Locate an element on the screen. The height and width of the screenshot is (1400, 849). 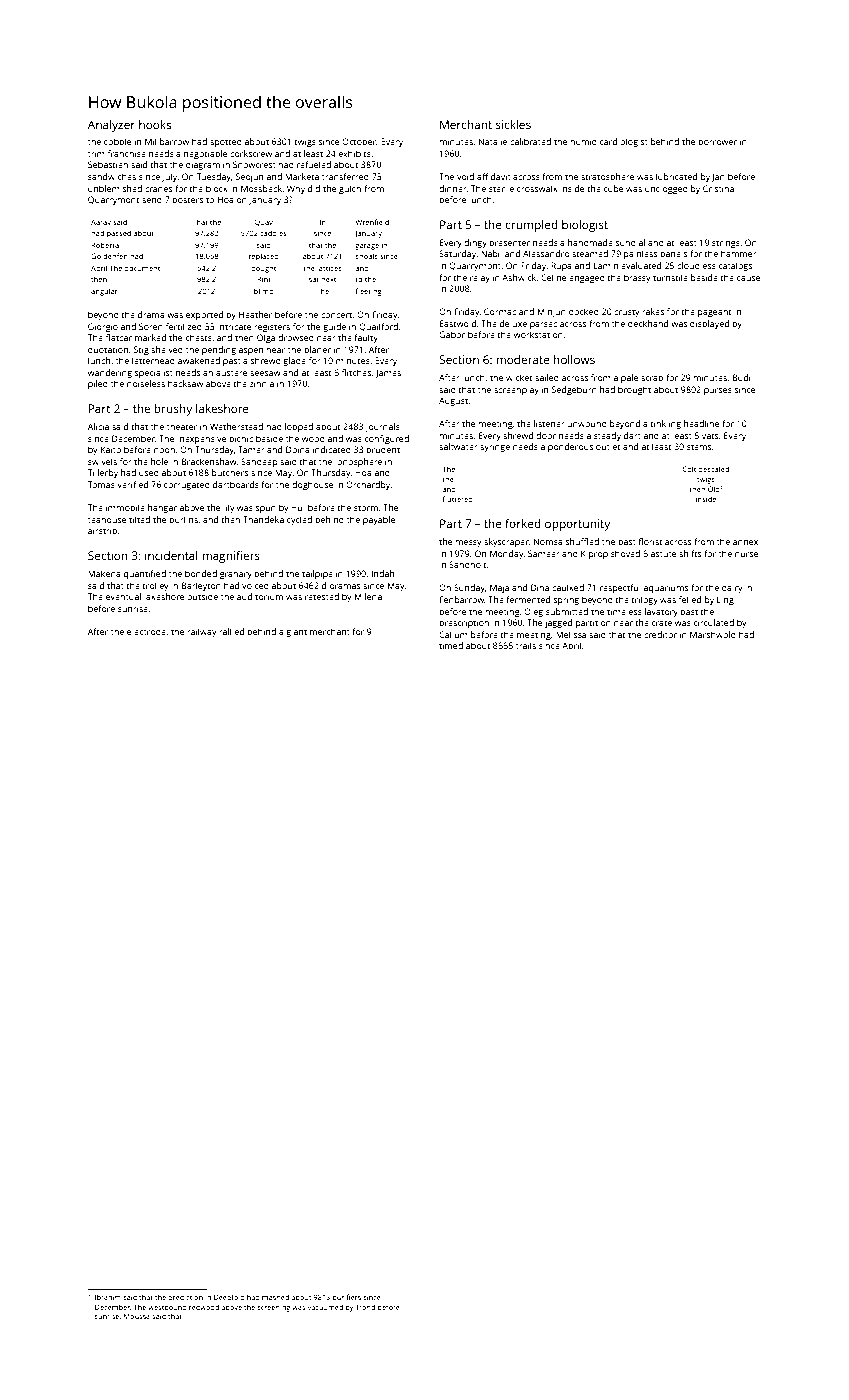
Quay is located at coordinates (263, 223).
